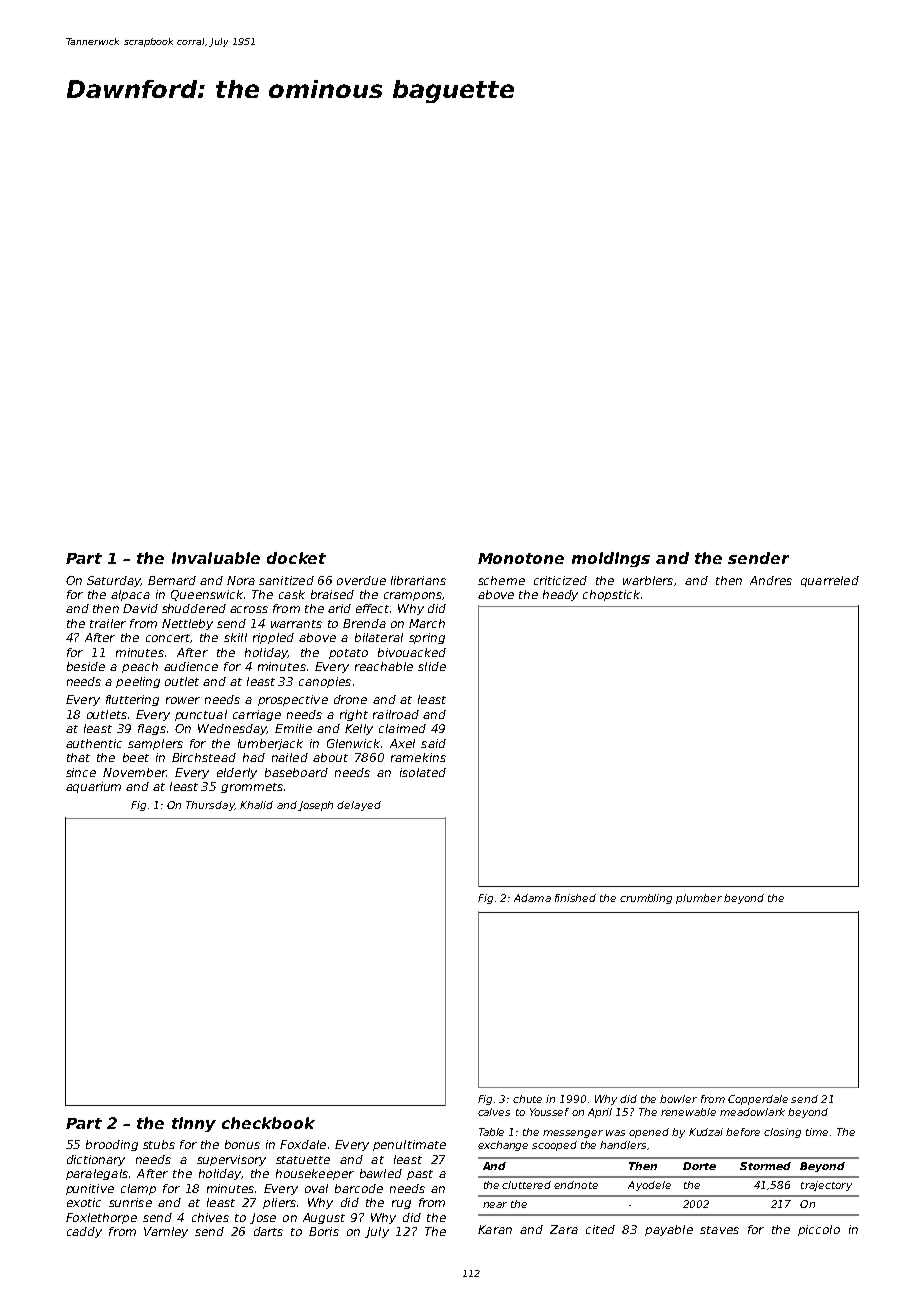  What do you see at coordinates (532, 898) in the screenshot?
I see `Adama` at bounding box center [532, 898].
